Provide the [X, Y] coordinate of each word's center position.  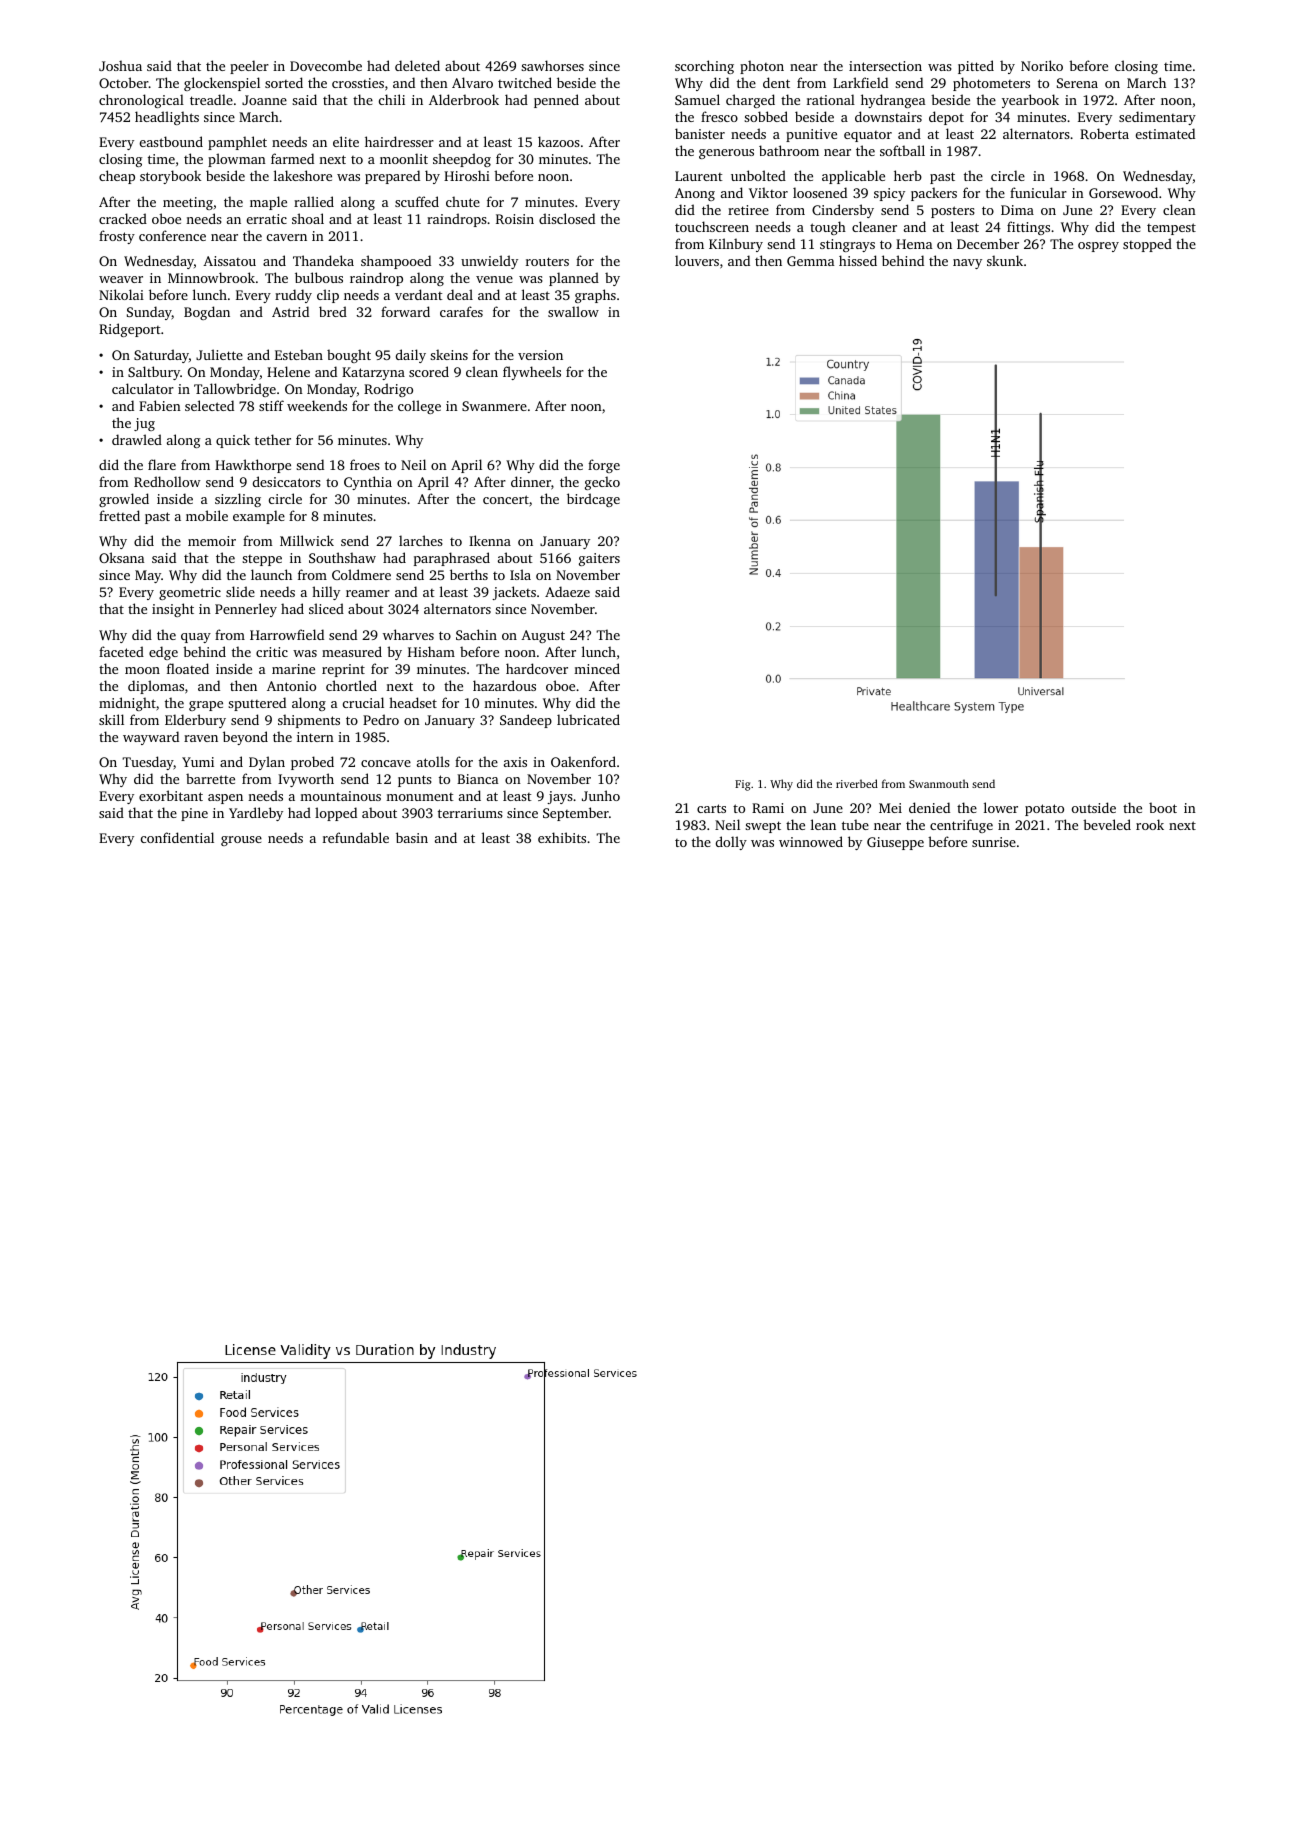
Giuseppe [895, 843]
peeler [249, 67]
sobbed [766, 116]
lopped [336, 814]
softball [902, 150]
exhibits [562, 837]
